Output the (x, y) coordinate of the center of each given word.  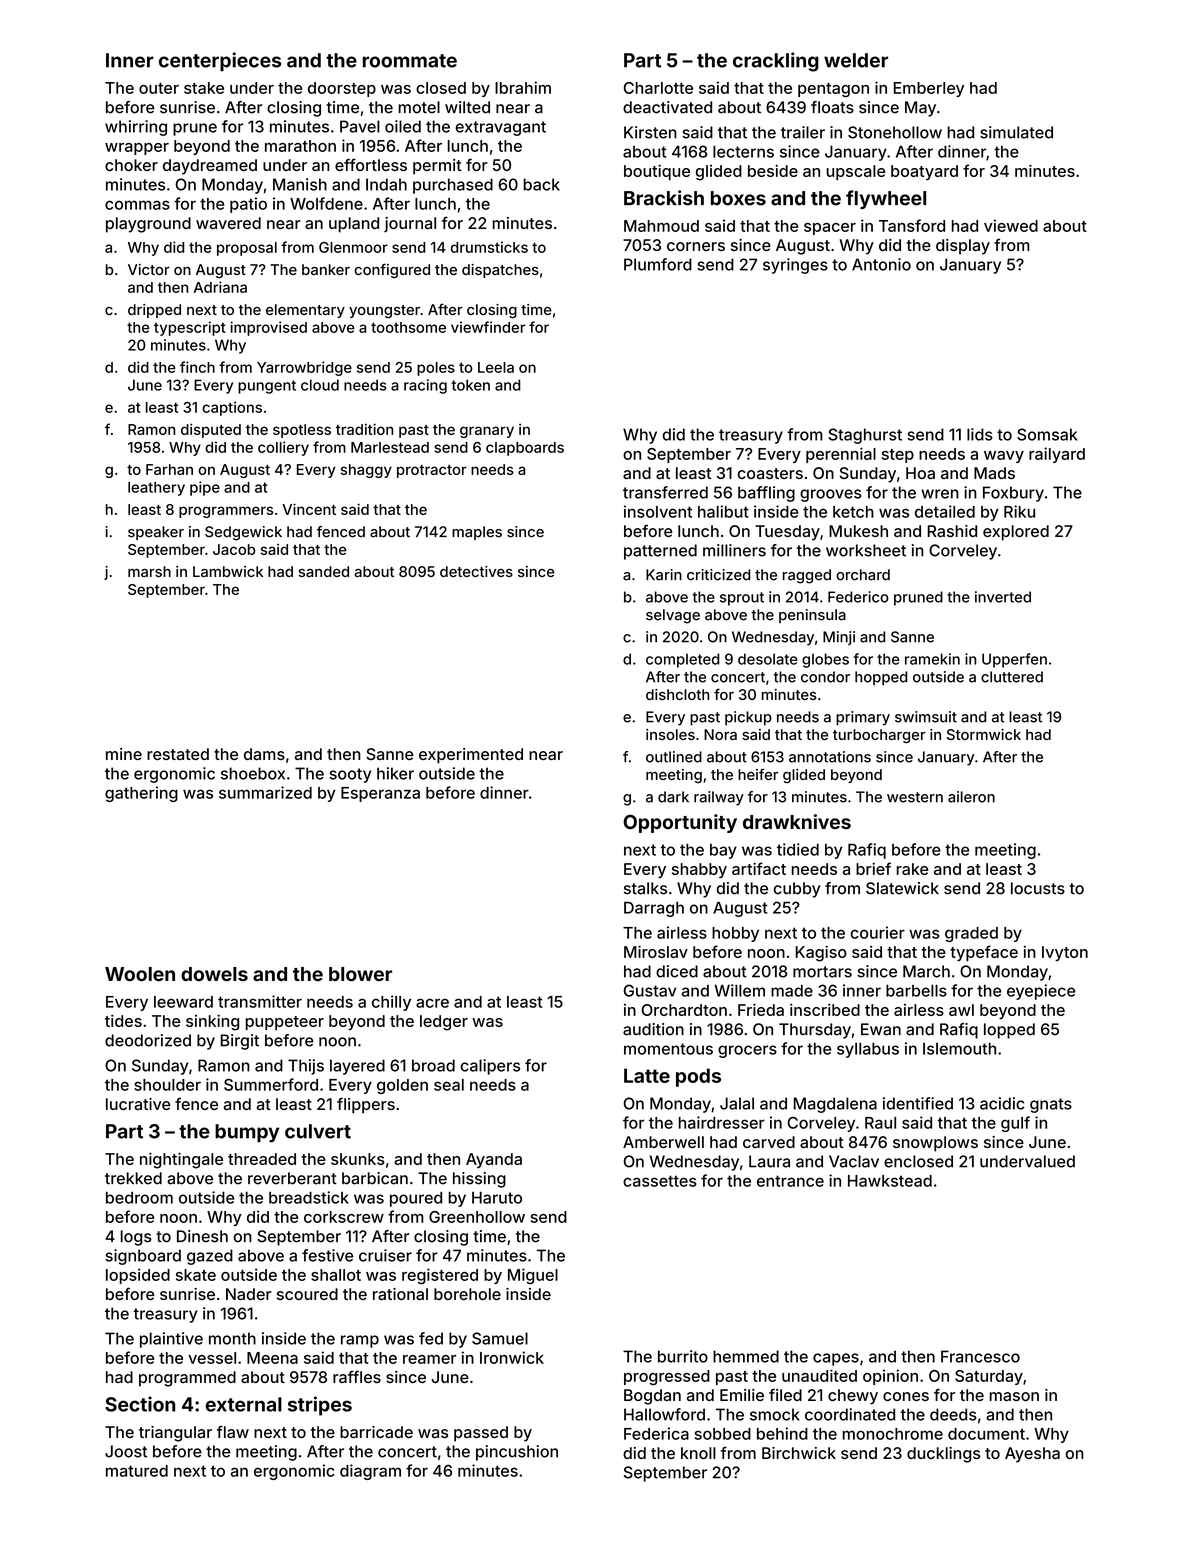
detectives (476, 571)
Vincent (309, 509)
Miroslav (656, 951)
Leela (496, 367)
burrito (683, 1356)
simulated (1016, 132)
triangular (175, 1434)
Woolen (140, 974)
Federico (858, 597)
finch (197, 367)
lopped (1009, 1031)
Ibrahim (523, 87)
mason (1014, 1396)
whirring (136, 128)
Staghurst (865, 436)
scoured (307, 1294)
